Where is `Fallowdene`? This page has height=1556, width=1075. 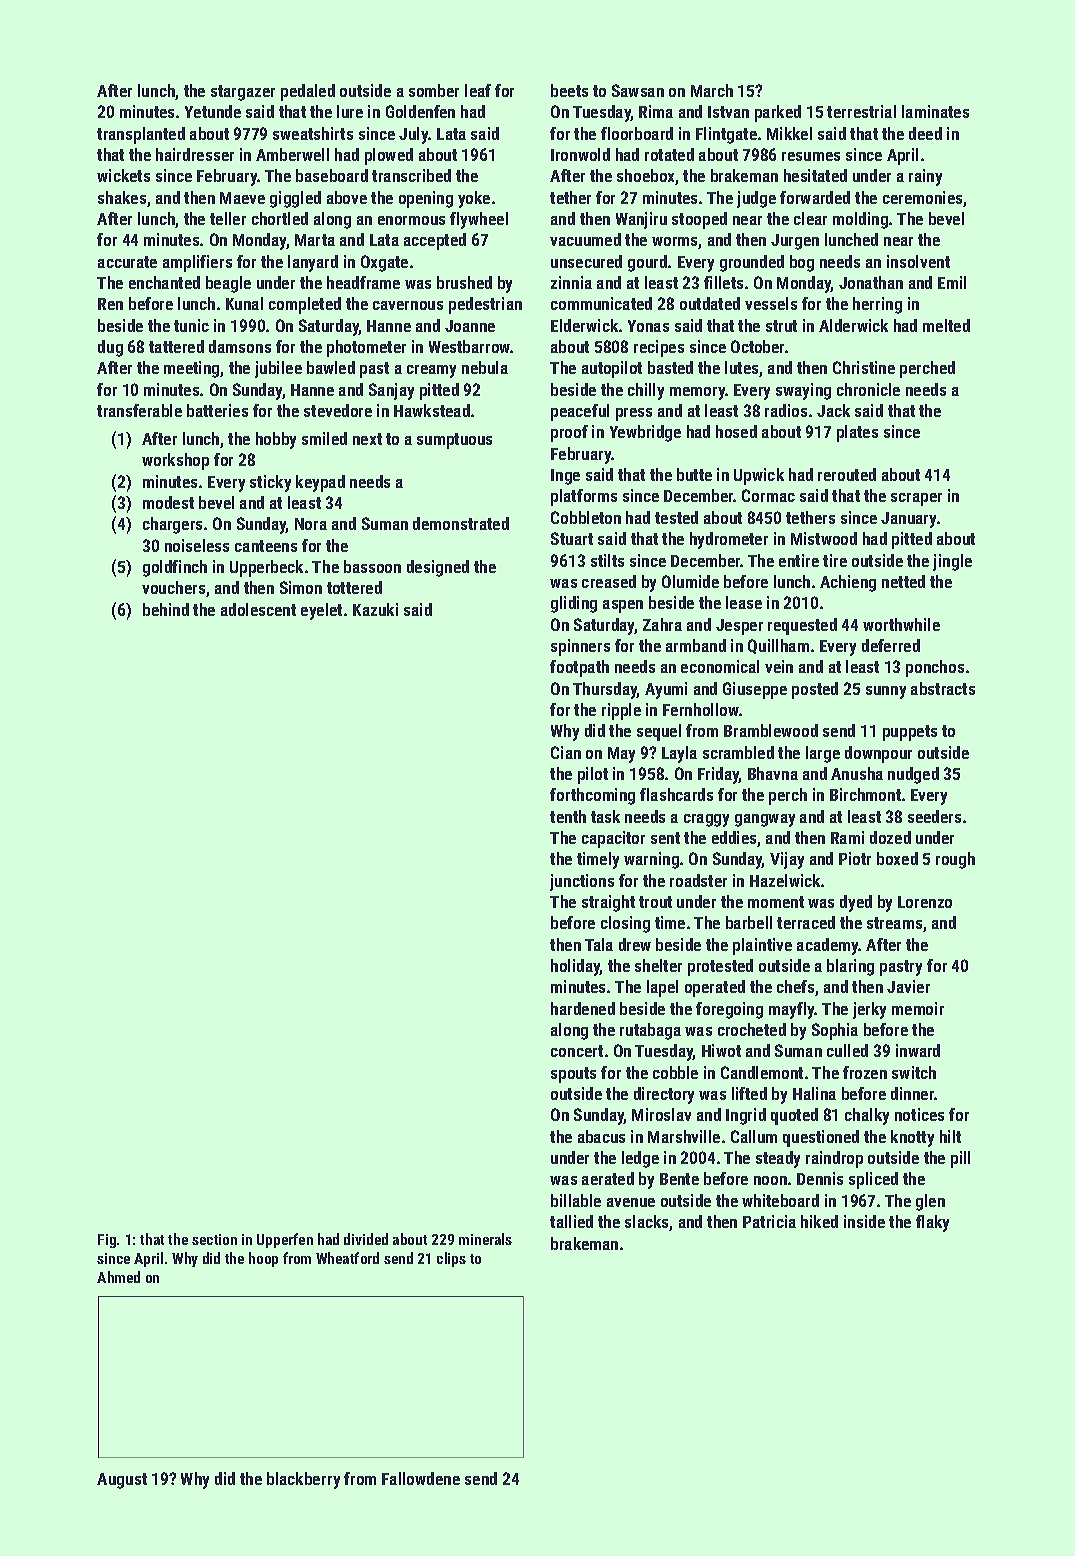
Fallowdene is located at coordinates (421, 1478).
